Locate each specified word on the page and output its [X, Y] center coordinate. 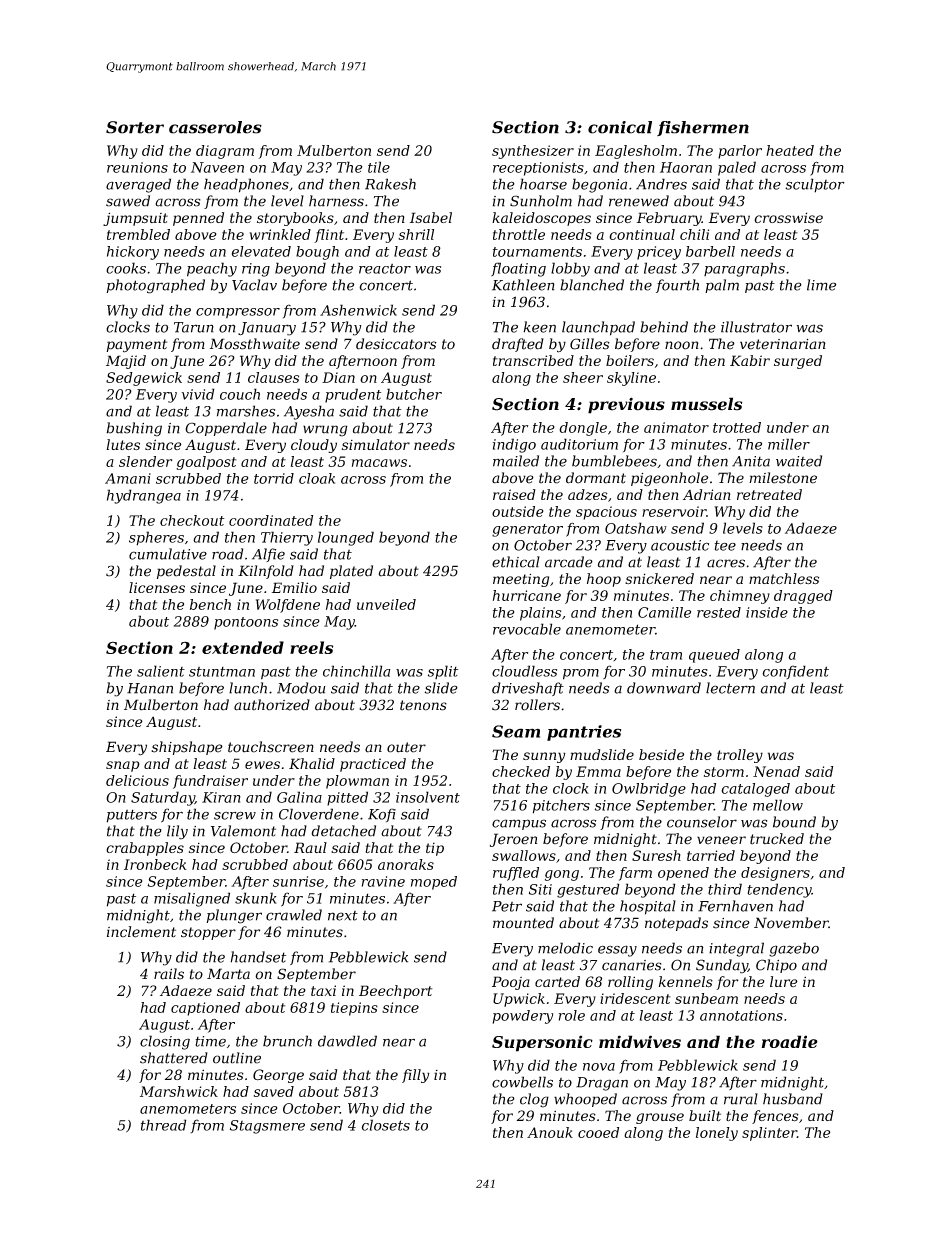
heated [790, 150]
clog [534, 1100]
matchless [784, 579]
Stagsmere [267, 1127]
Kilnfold [266, 572]
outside [518, 511]
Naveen [217, 167]
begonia [599, 185]
